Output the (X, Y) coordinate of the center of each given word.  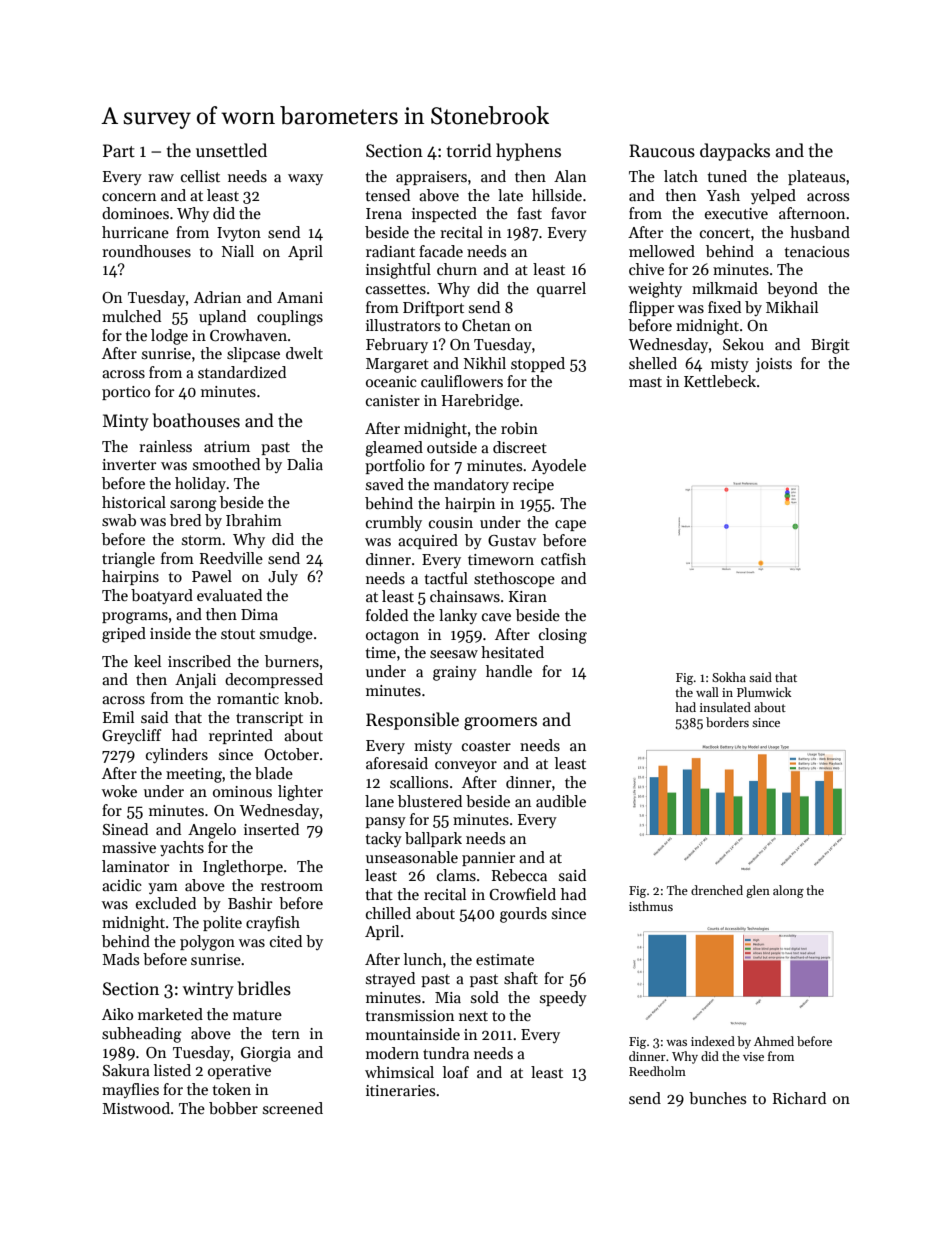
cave (496, 617)
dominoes (135, 213)
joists (773, 365)
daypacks (735, 152)
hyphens (528, 152)
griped (124, 635)
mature (257, 1015)
